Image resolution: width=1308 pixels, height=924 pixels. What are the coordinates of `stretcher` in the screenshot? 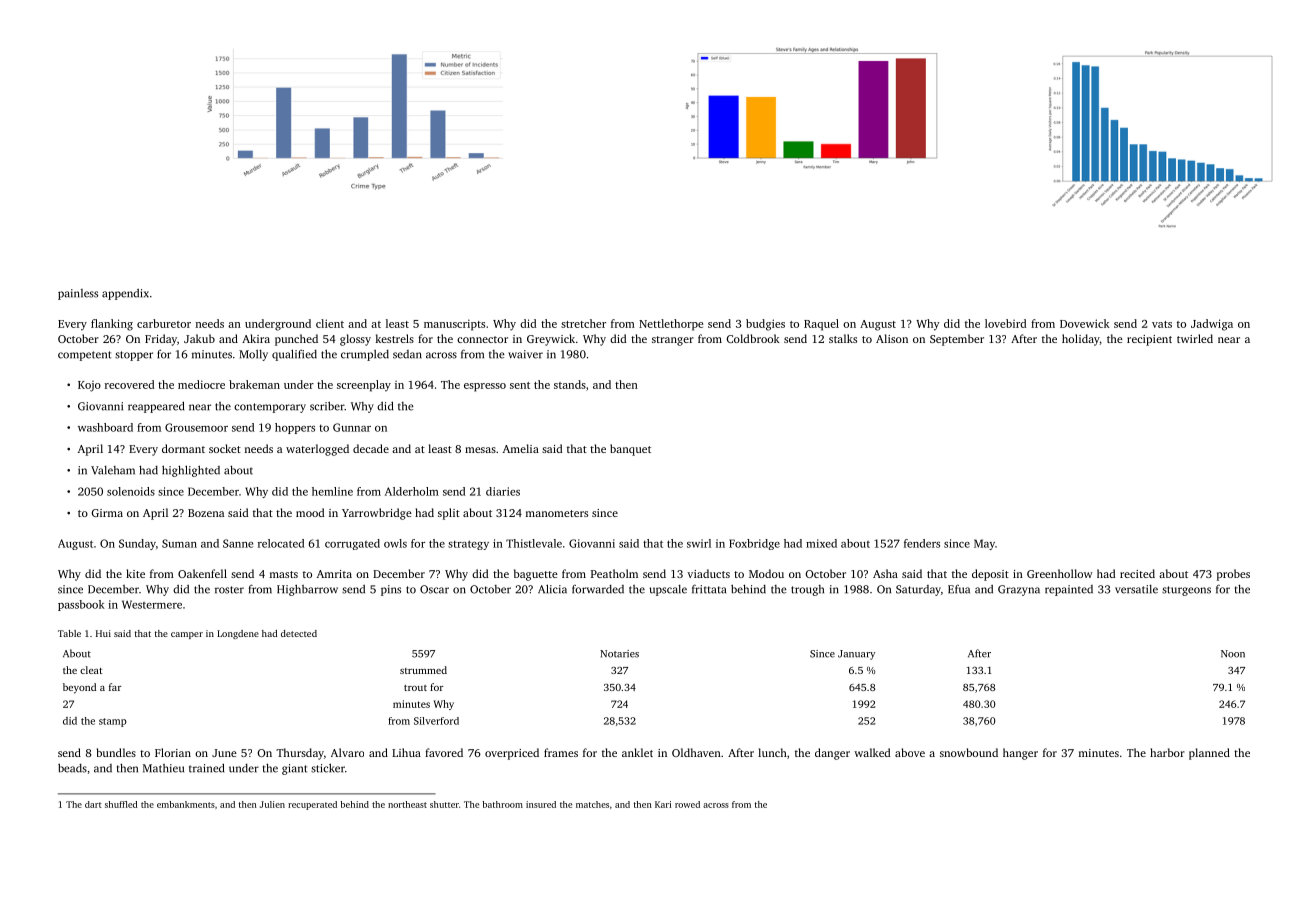 It's located at (583, 323).
